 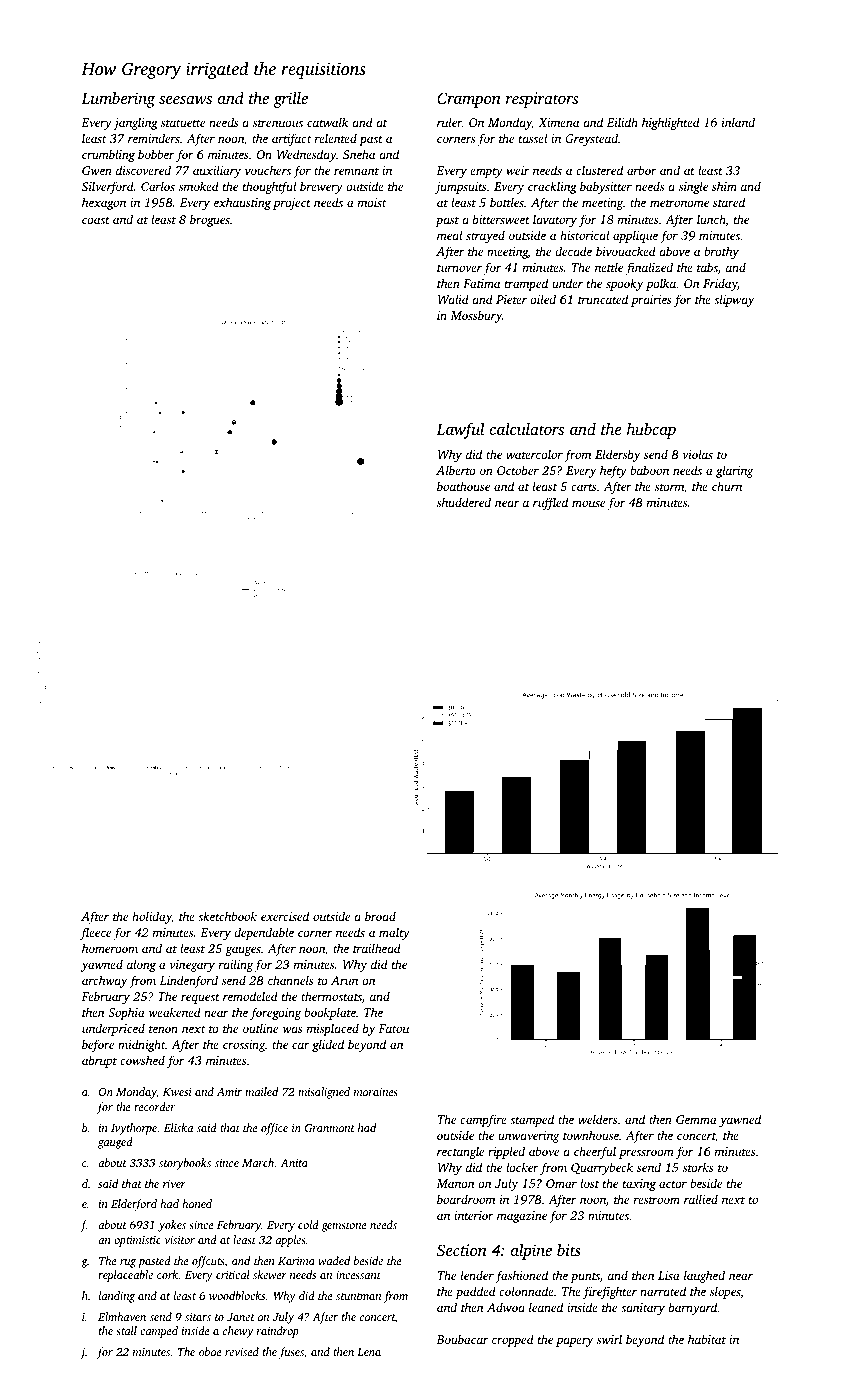 I want to click on sketchbook, so click(x=227, y=916).
